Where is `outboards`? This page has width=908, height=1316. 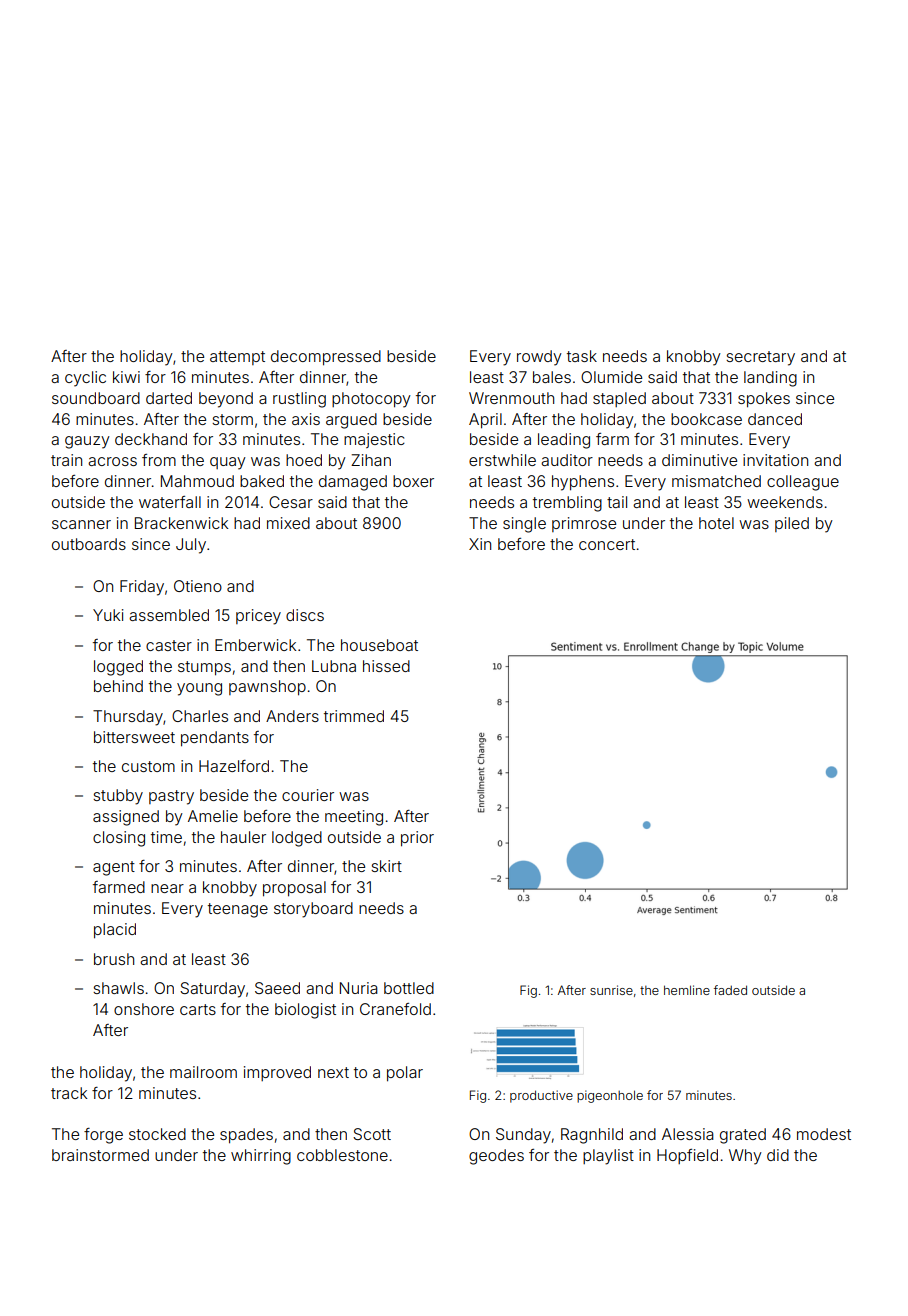 outboards is located at coordinates (89, 544).
